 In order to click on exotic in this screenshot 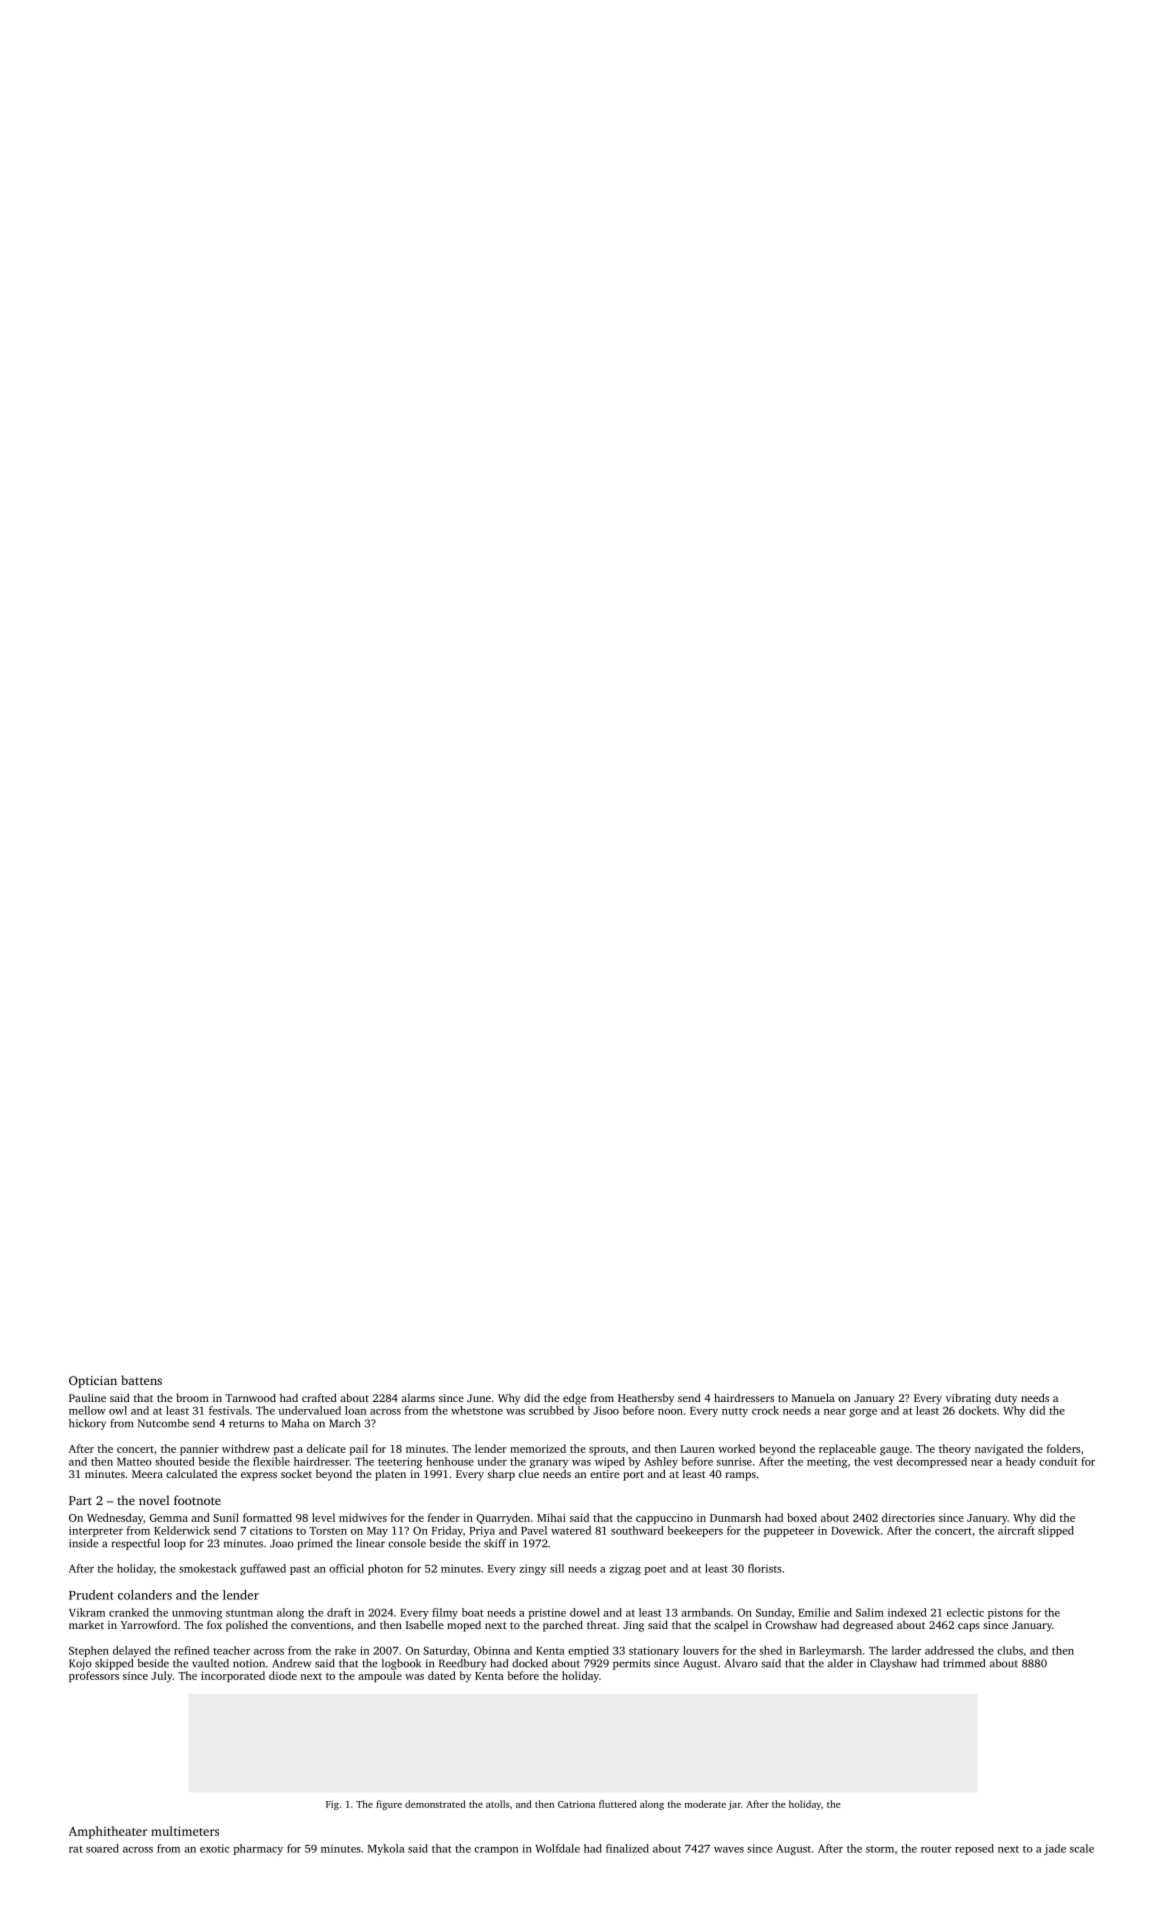, I will do `click(214, 1848)`.
